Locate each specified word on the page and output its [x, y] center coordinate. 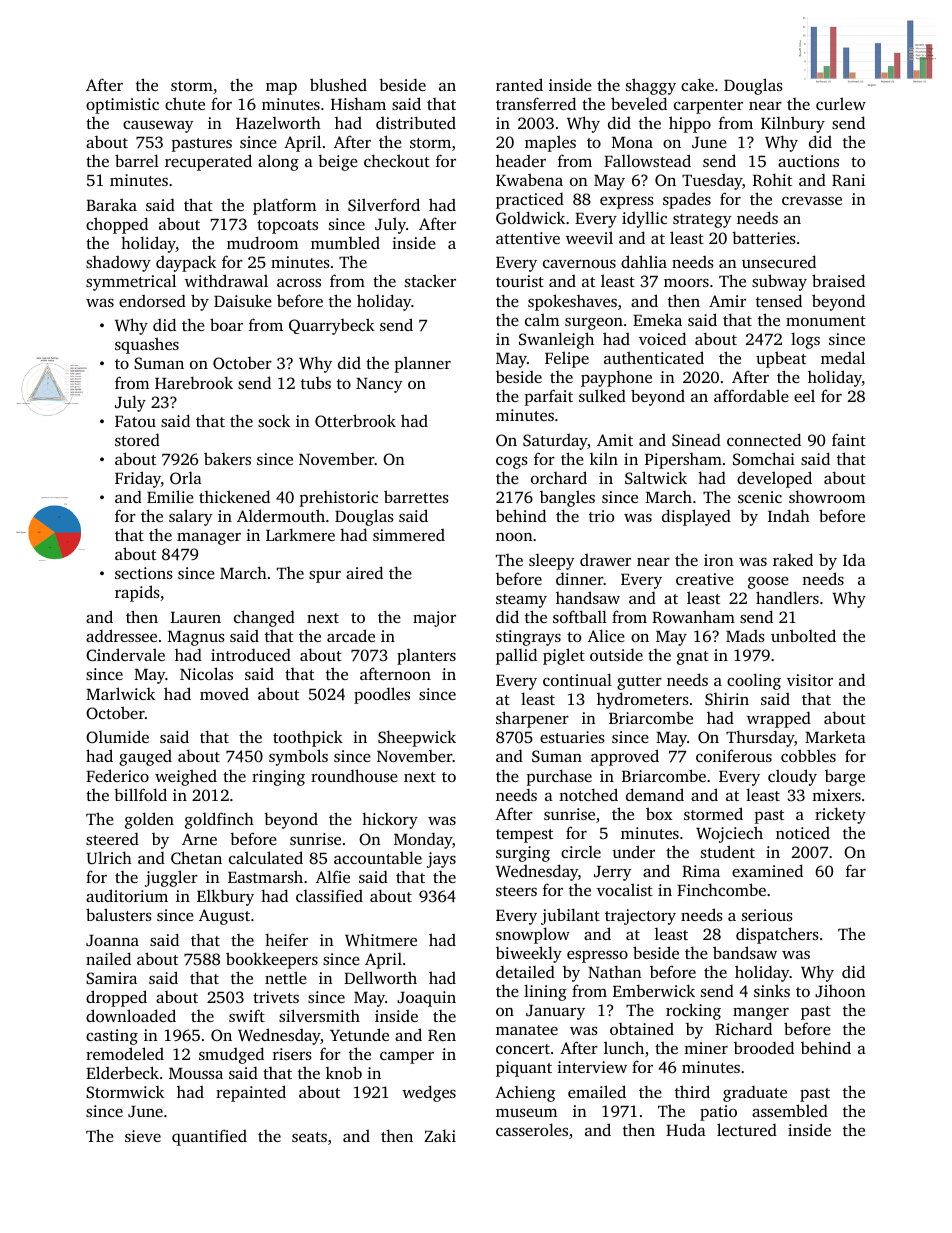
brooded [764, 1047]
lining [545, 992]
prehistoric [338, 499]
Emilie [170, 496]
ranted [519, 84]
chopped [117, 225]
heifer [286, 939]
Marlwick [120, 693]
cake [697, 85]
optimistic [122, 106]
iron [719, 560]
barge [845, 778]
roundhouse [354, 775]
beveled [639, 103]
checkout [397, 160]
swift [247, 1015]
